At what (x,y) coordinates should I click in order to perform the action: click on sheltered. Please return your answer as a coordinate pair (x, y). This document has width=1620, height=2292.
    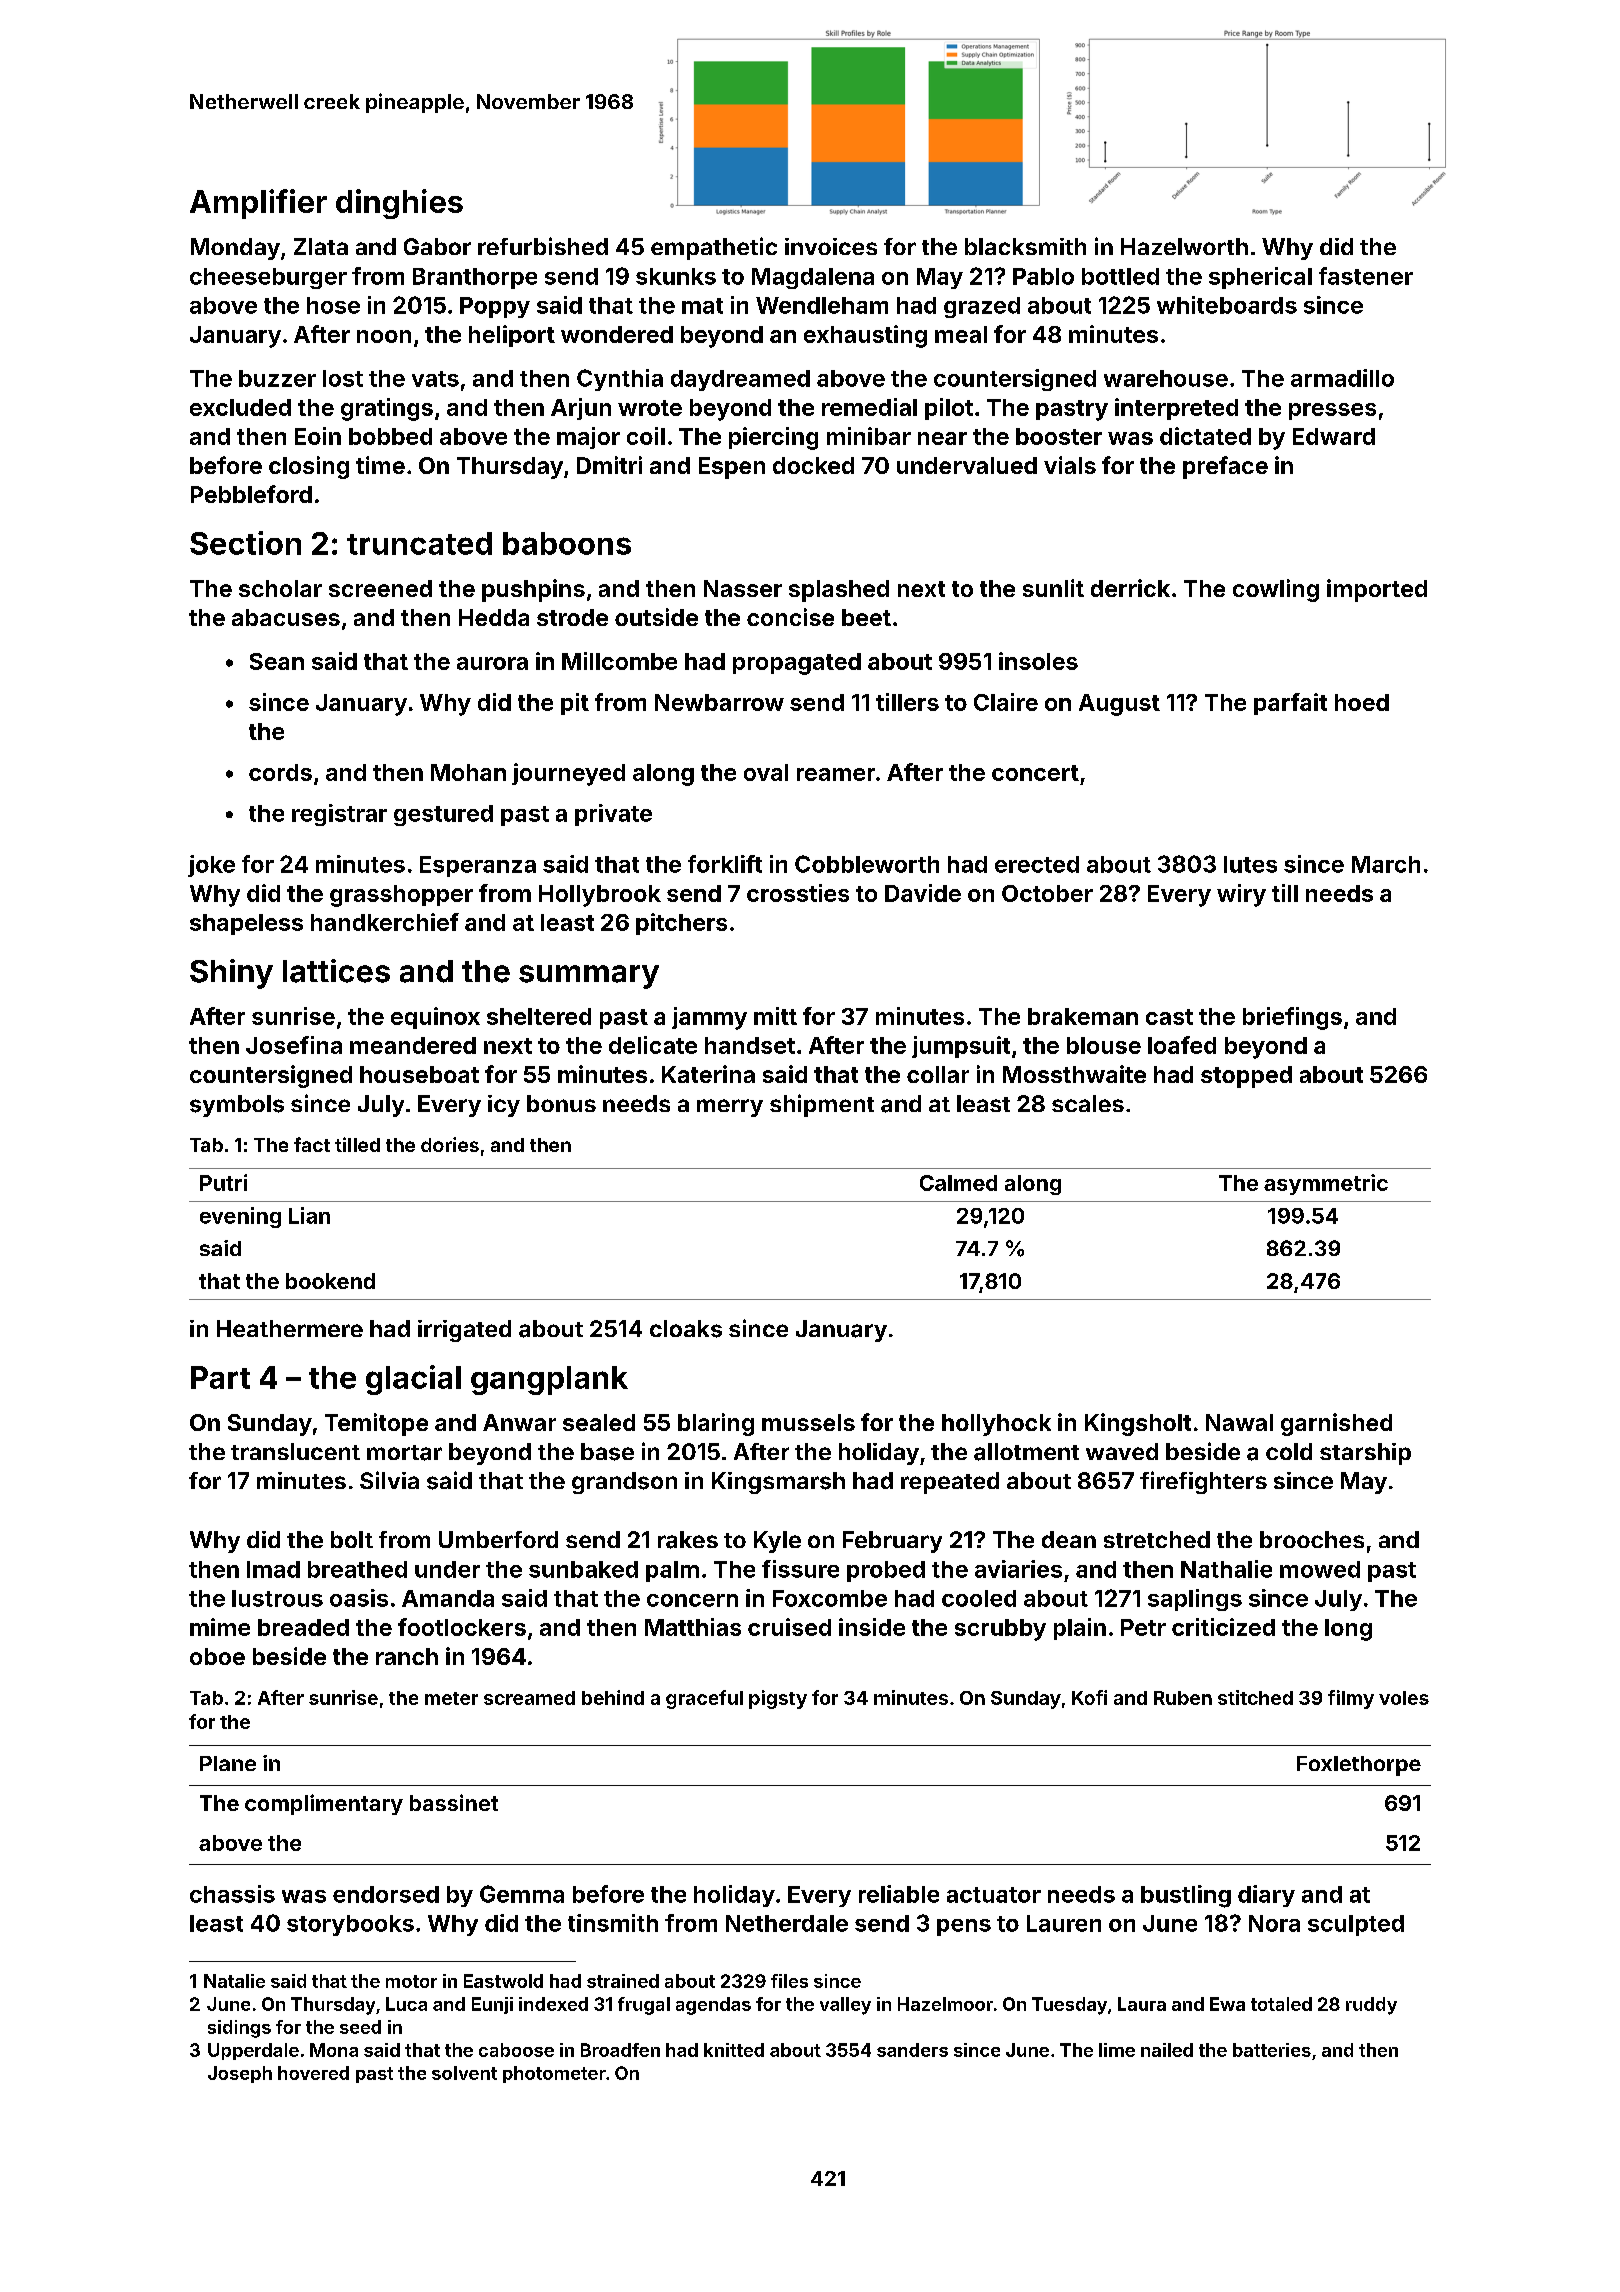
    Looking at the image, I should click on (539, 1016).
